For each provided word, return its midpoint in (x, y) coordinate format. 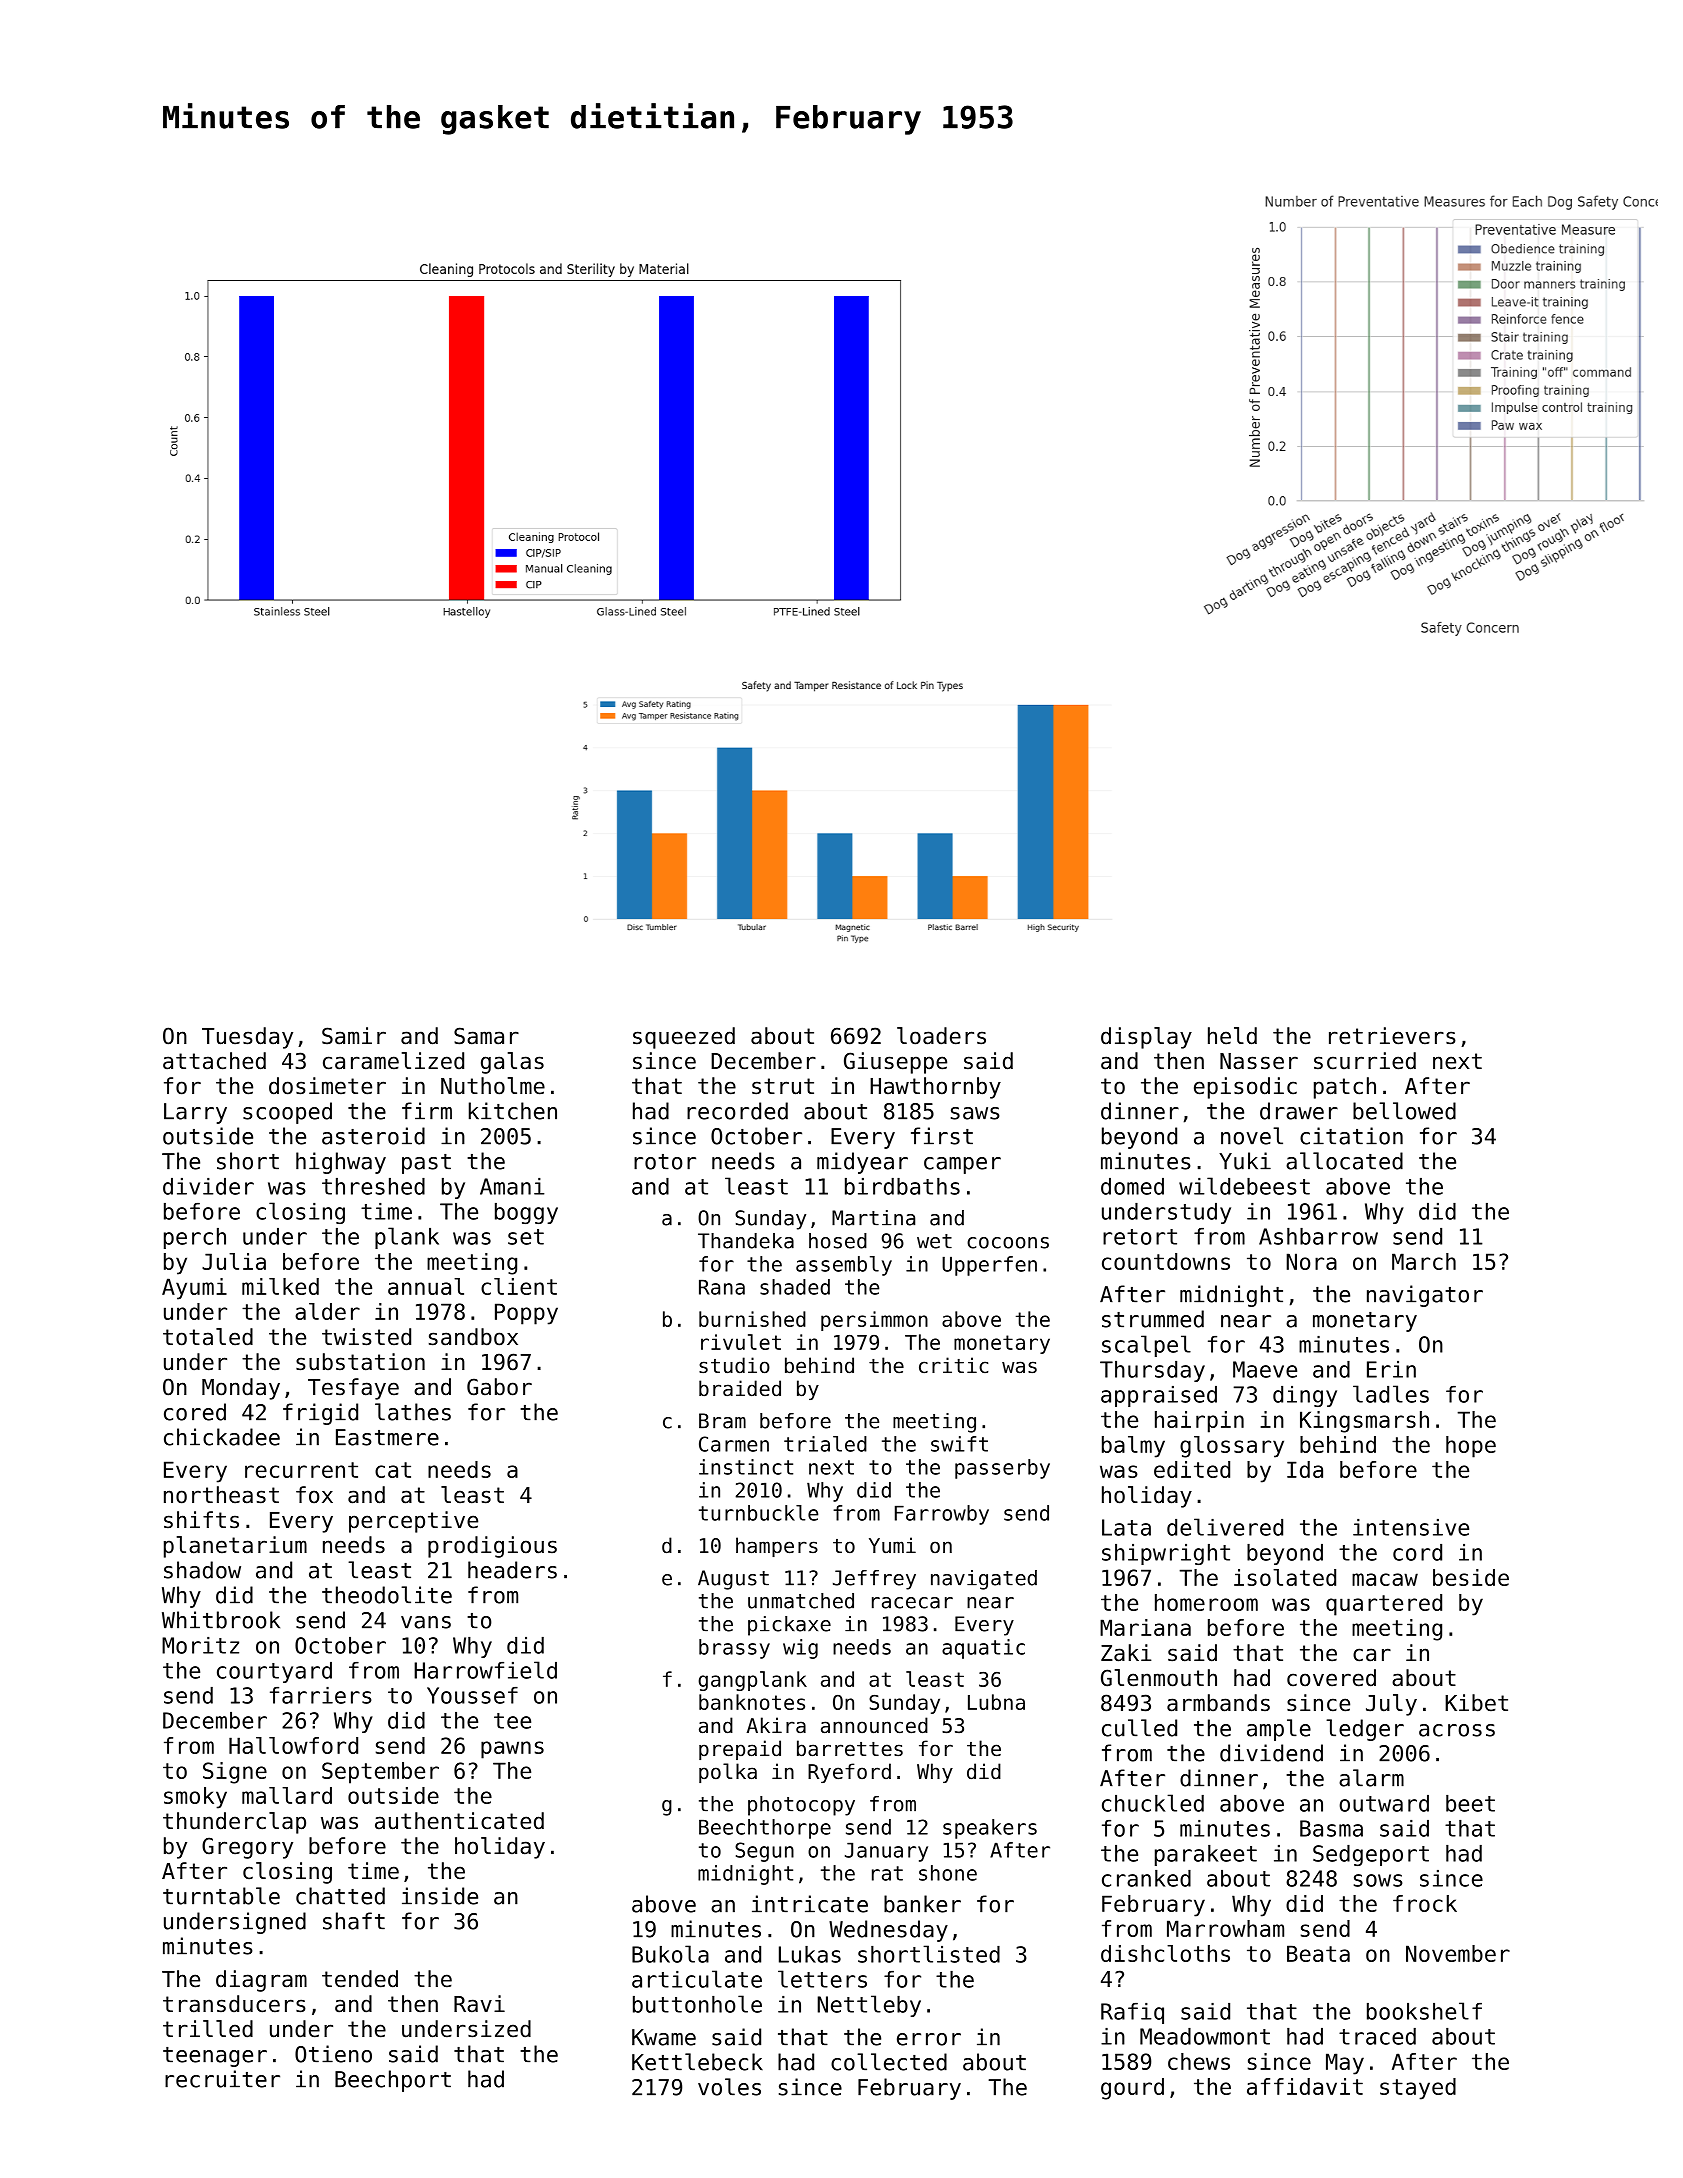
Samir (354, 1036)
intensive (1411, 1527)
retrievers (1392, 1036)
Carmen (734, 1444)
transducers (234, 2004)
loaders (941, 1036)
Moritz (200, 1645)
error (929, 2039)
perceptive (413, 1522)
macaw (1385, 1579)
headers (512, 1570)
